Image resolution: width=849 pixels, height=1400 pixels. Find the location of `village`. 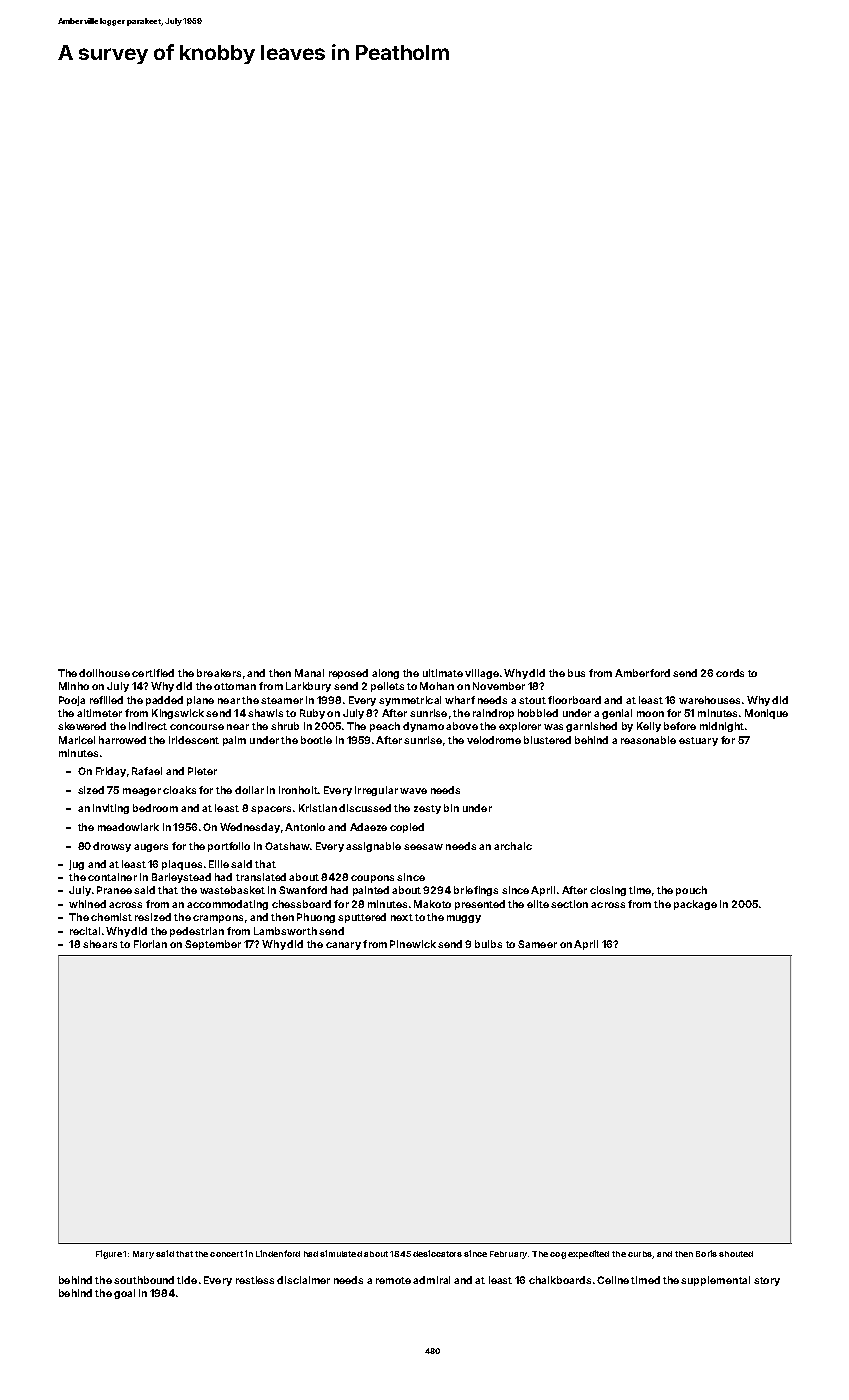

village is located at coordinates (482, 674).
